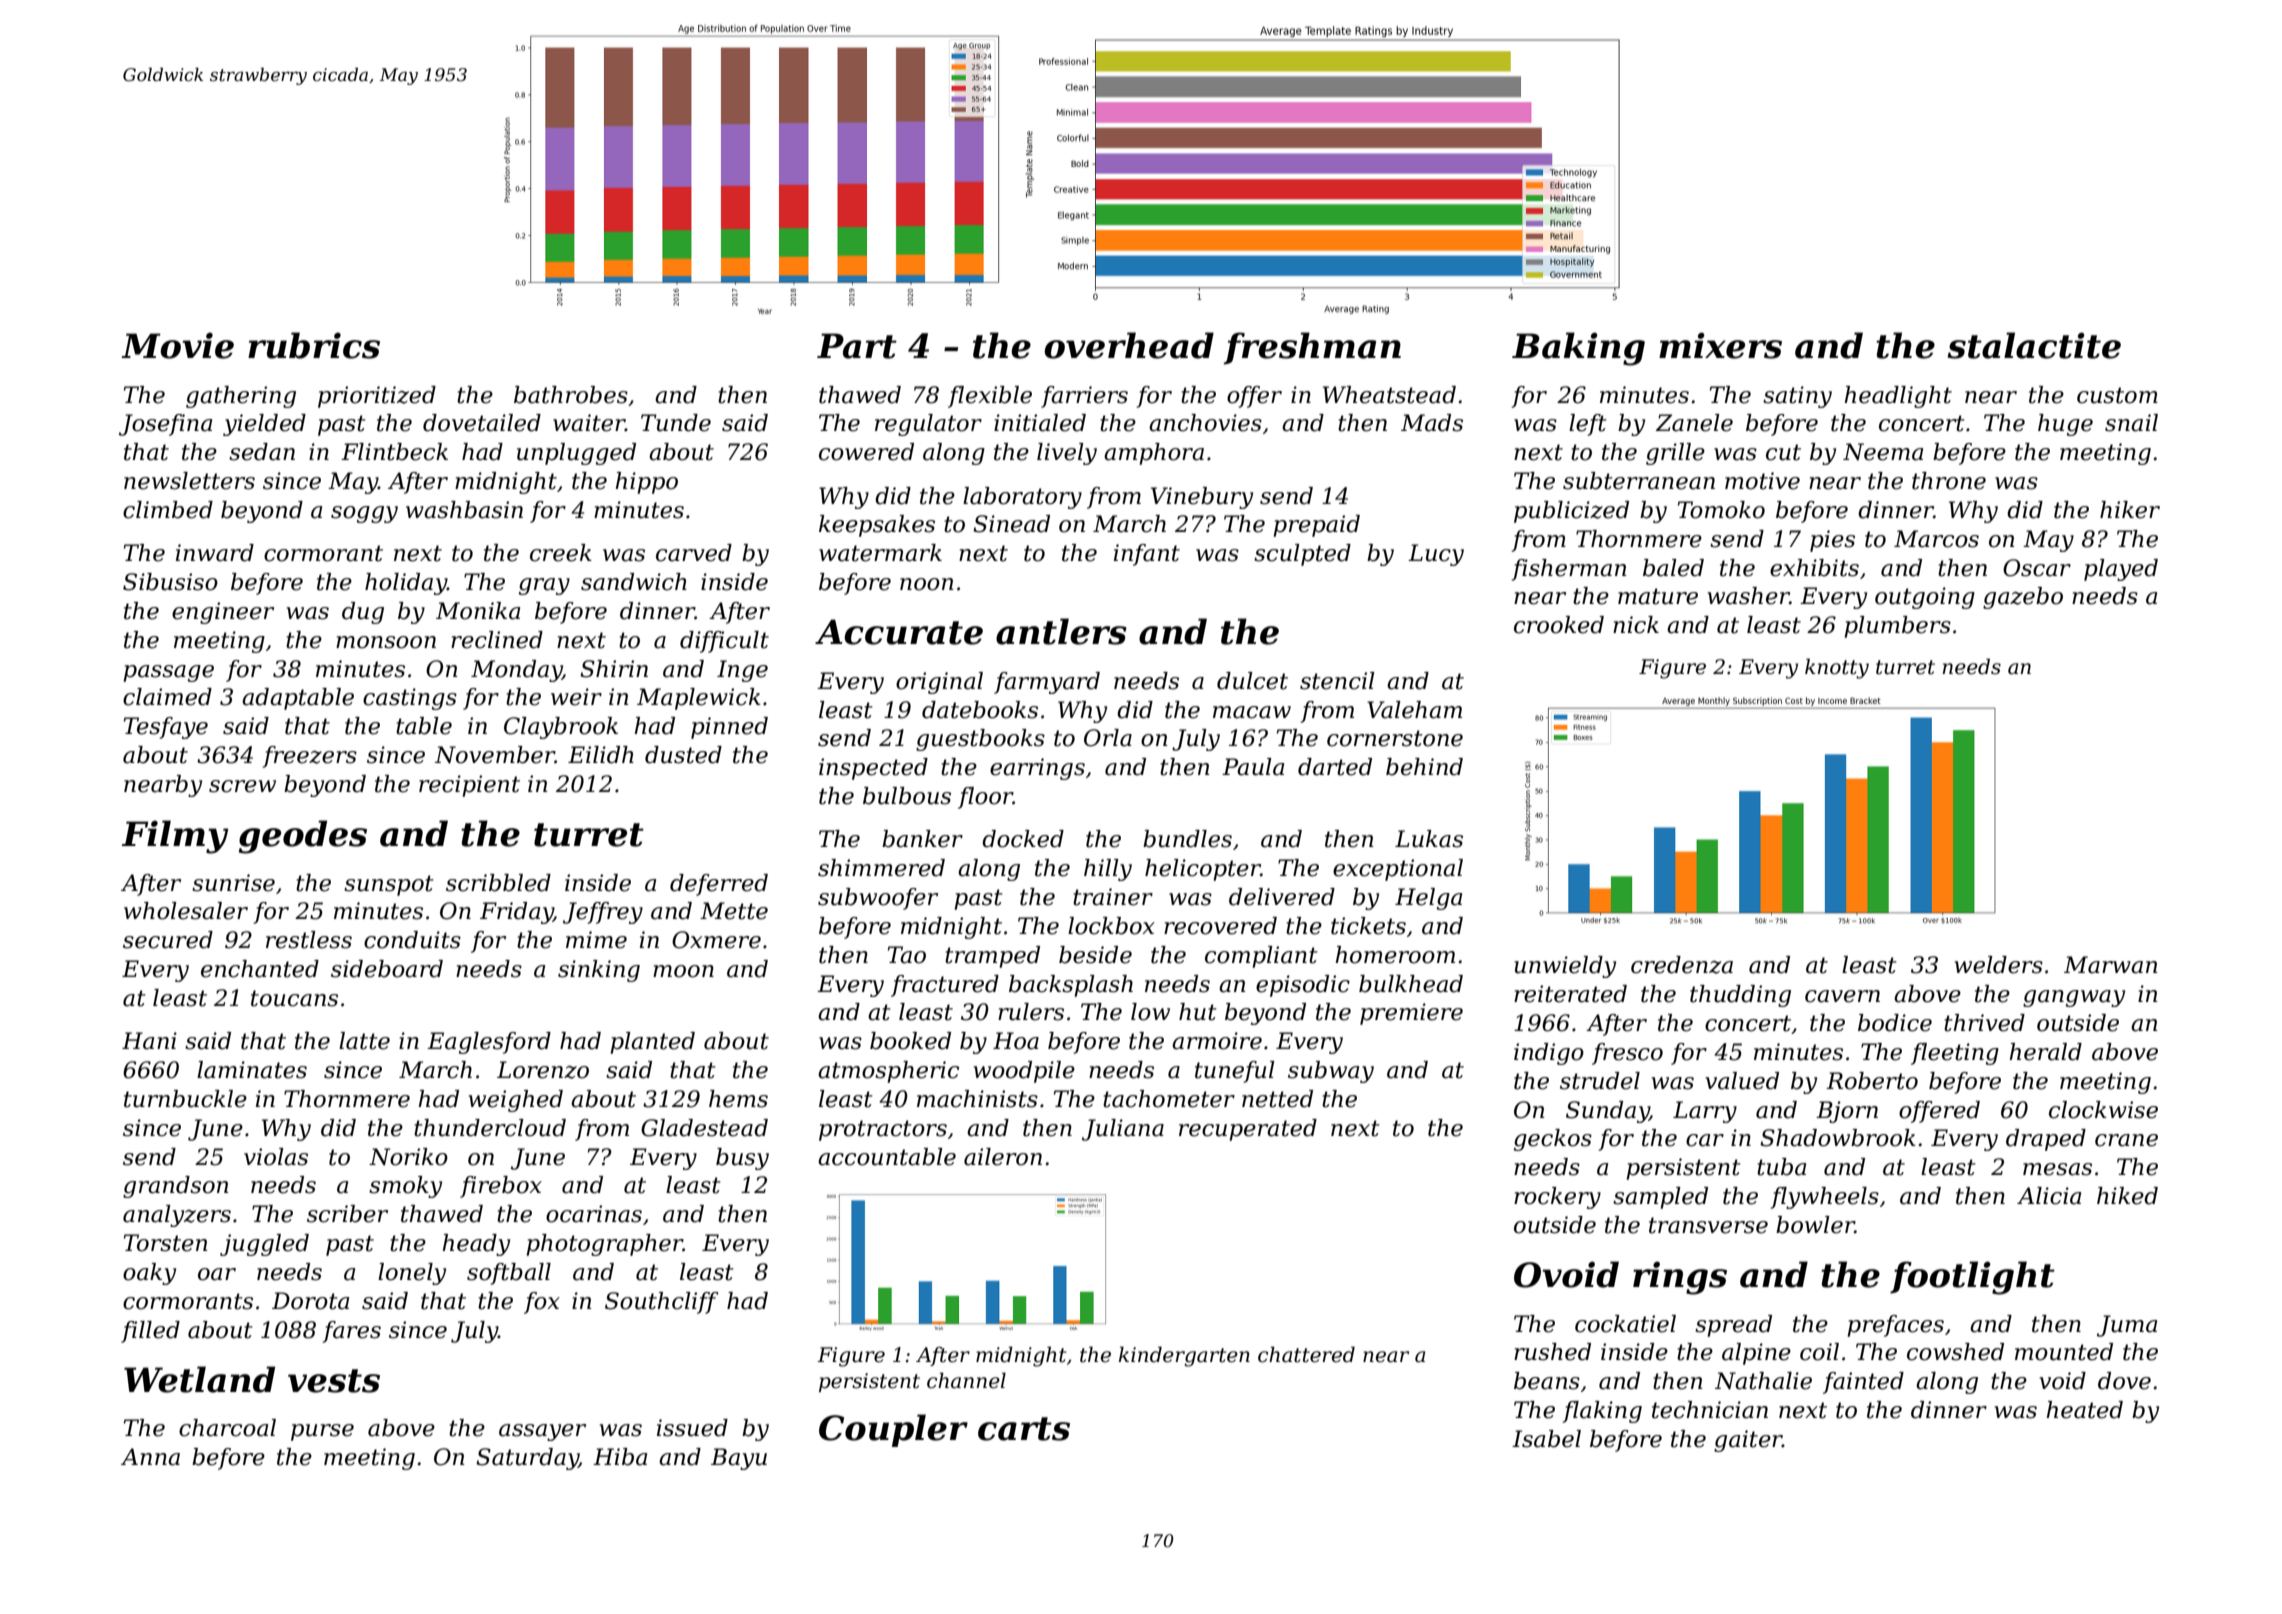 This image has height=1614, width=2282. I want to click on hiked, so click(2127, 1196).
